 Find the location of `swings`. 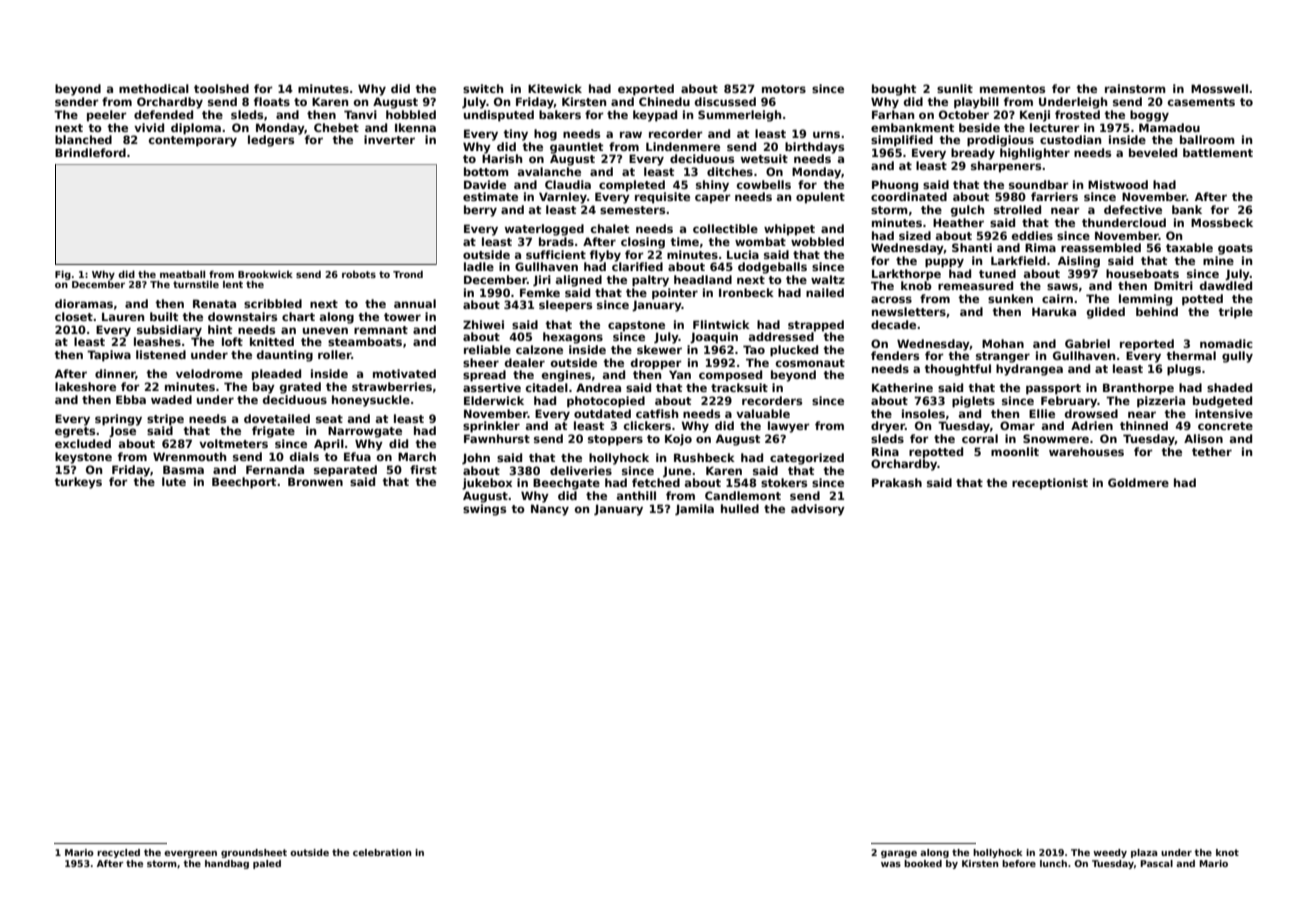

swings is located at coordinates (484, 510).
